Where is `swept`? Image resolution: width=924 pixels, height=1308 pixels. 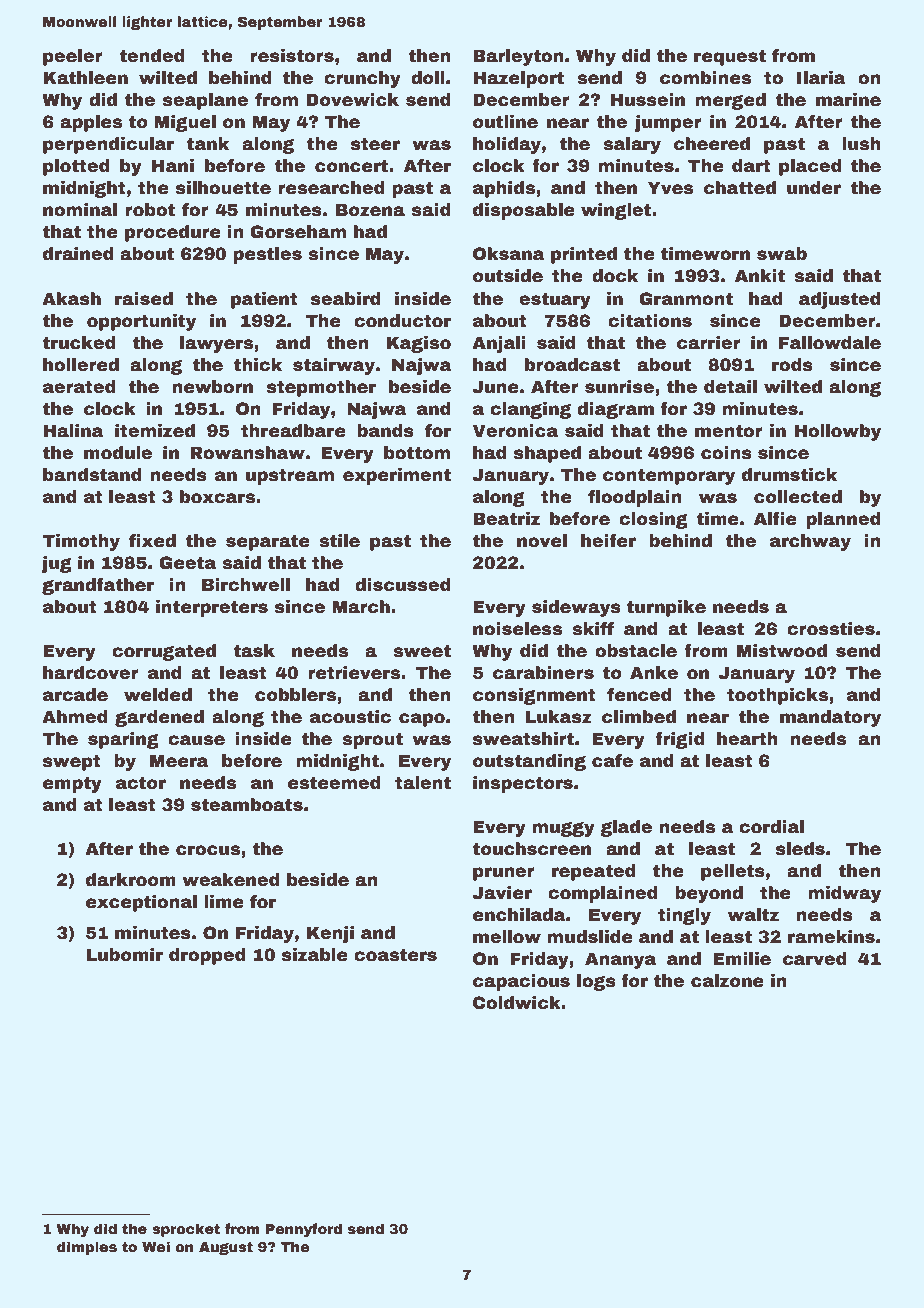 swept is located at coordinates (72, 762).
